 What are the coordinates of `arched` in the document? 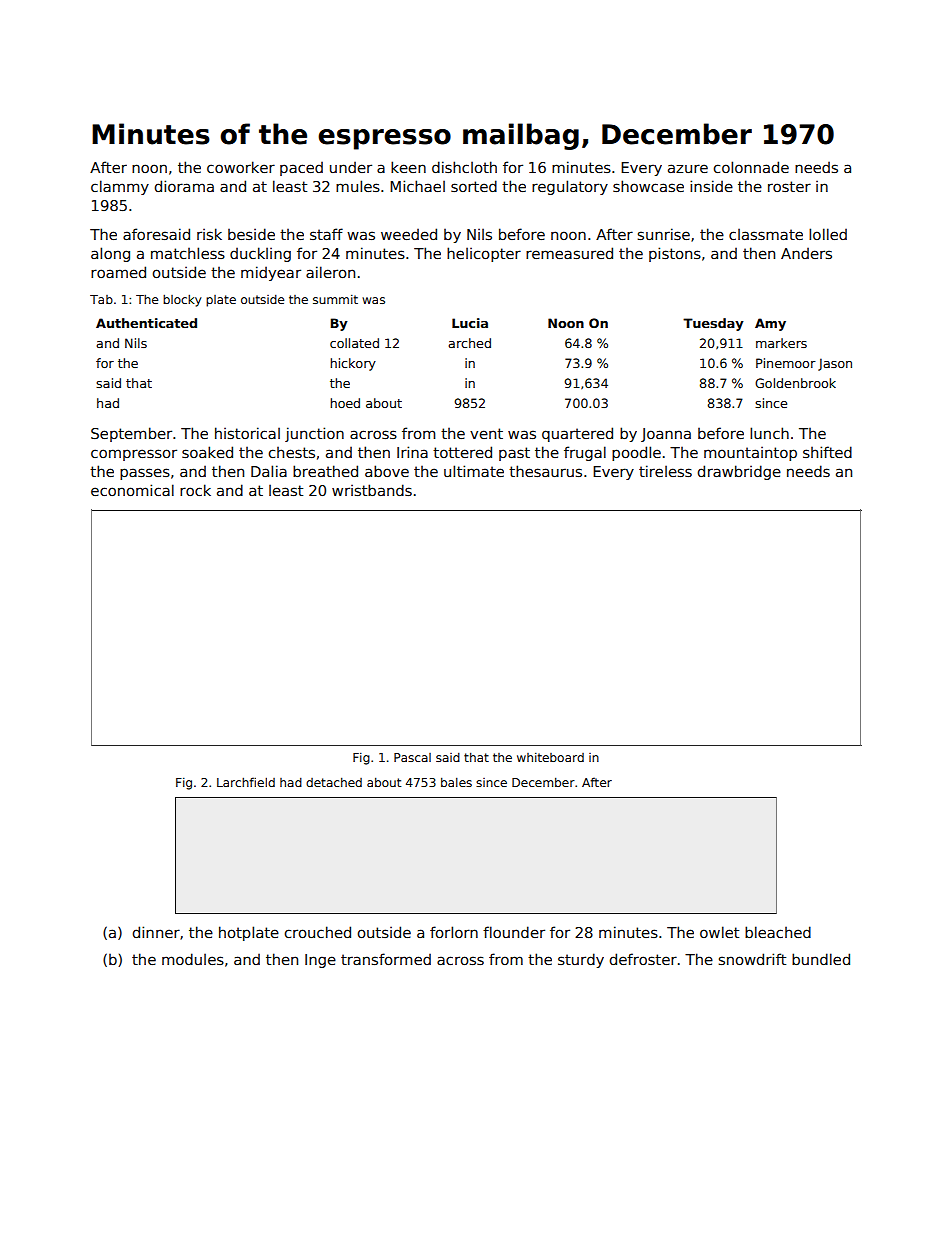 It's located at (469, 343).
